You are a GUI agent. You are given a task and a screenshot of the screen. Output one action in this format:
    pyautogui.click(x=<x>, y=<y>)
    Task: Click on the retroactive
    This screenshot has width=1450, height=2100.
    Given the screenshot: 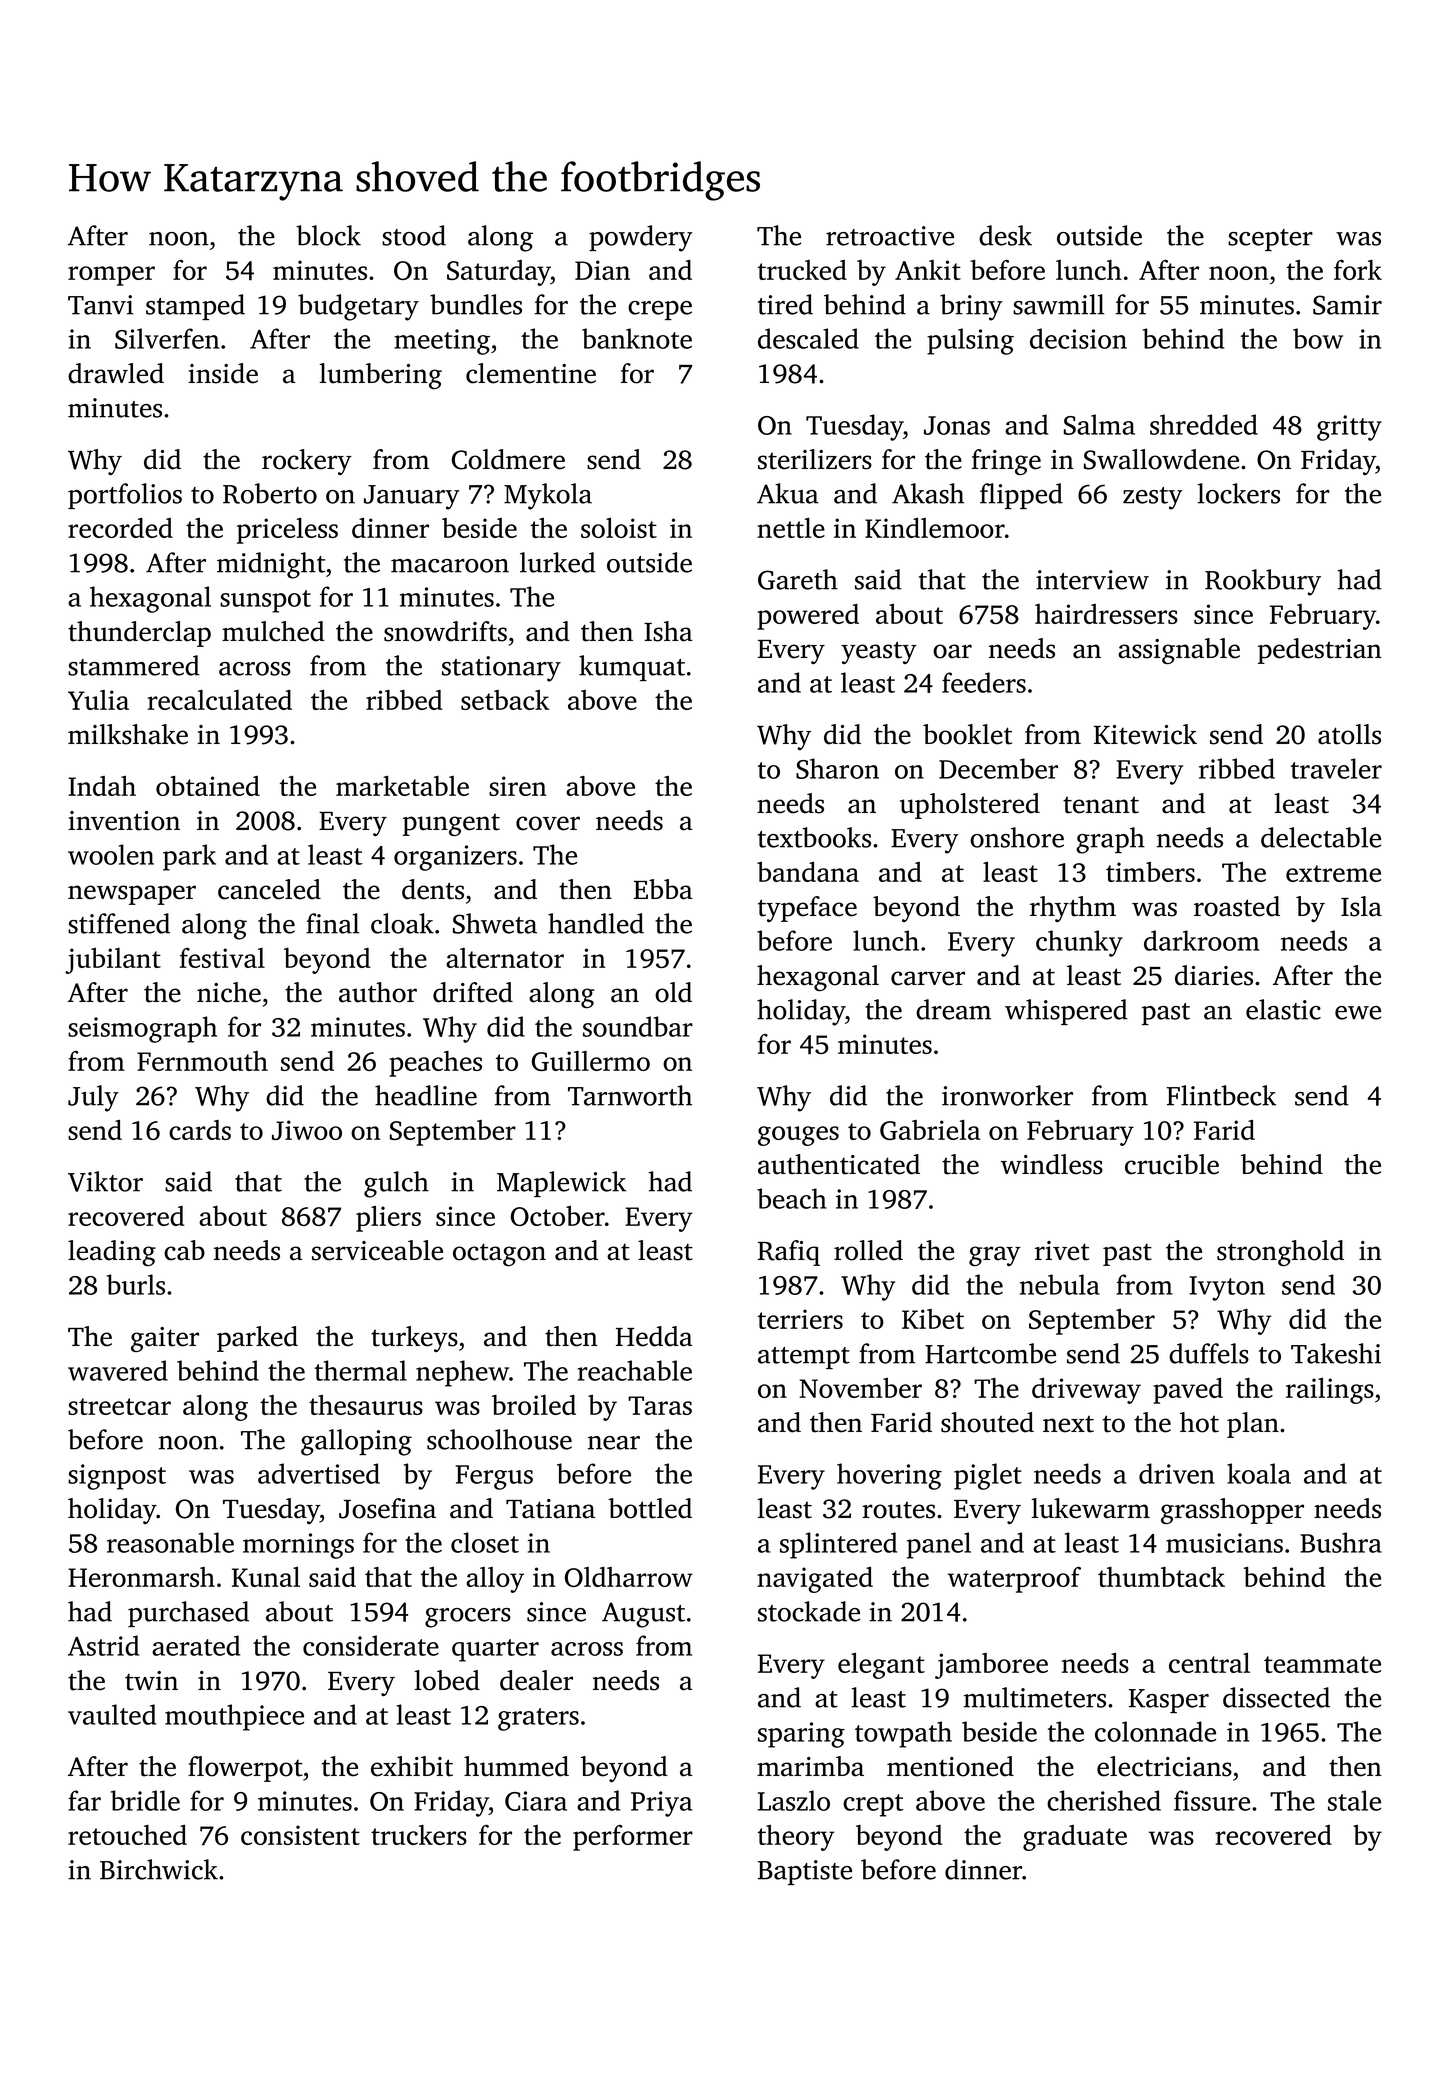 What is the action you would take?
    pyautogui.click(x=890, y=236)
